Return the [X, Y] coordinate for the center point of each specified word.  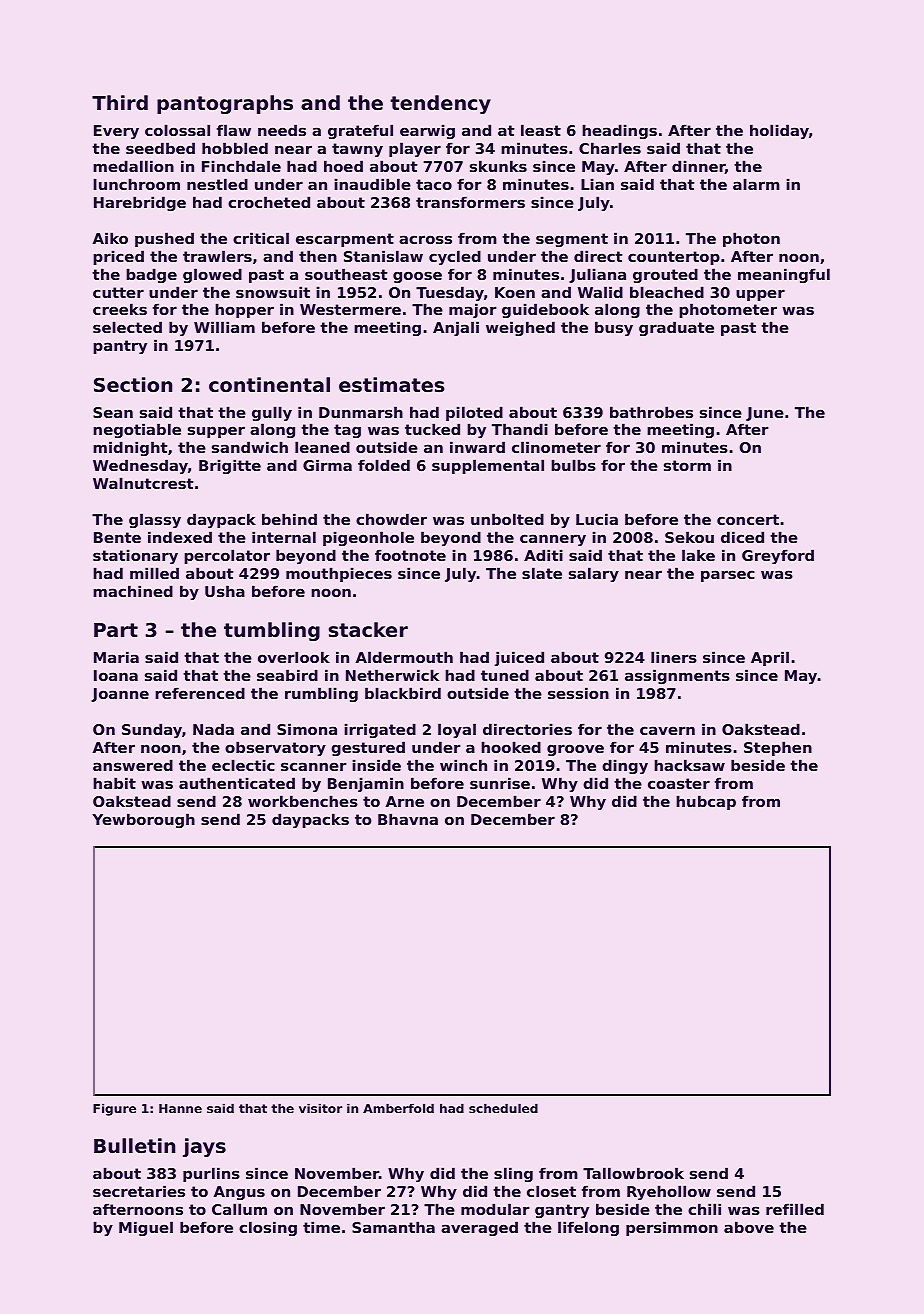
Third [120, 102]
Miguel [146, 1228]
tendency [440, 104]
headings [619, 131]
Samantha [393, 1227]
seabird [287, 675]
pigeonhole [368, 538]
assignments [677, 676]
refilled [795, 1209]
